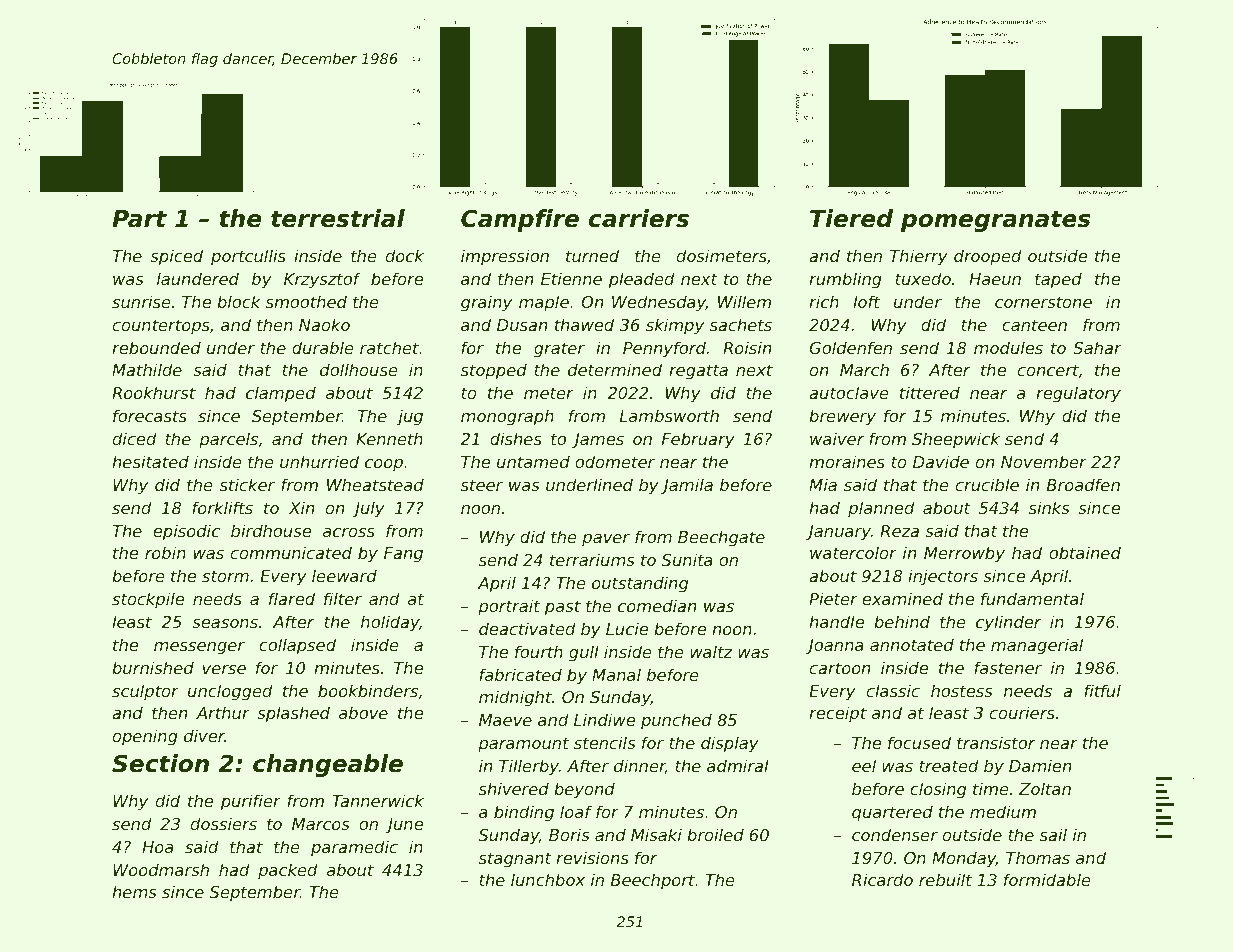  Describe the element at coordinates (949, 765) in the image. I see `treated` at that location.
